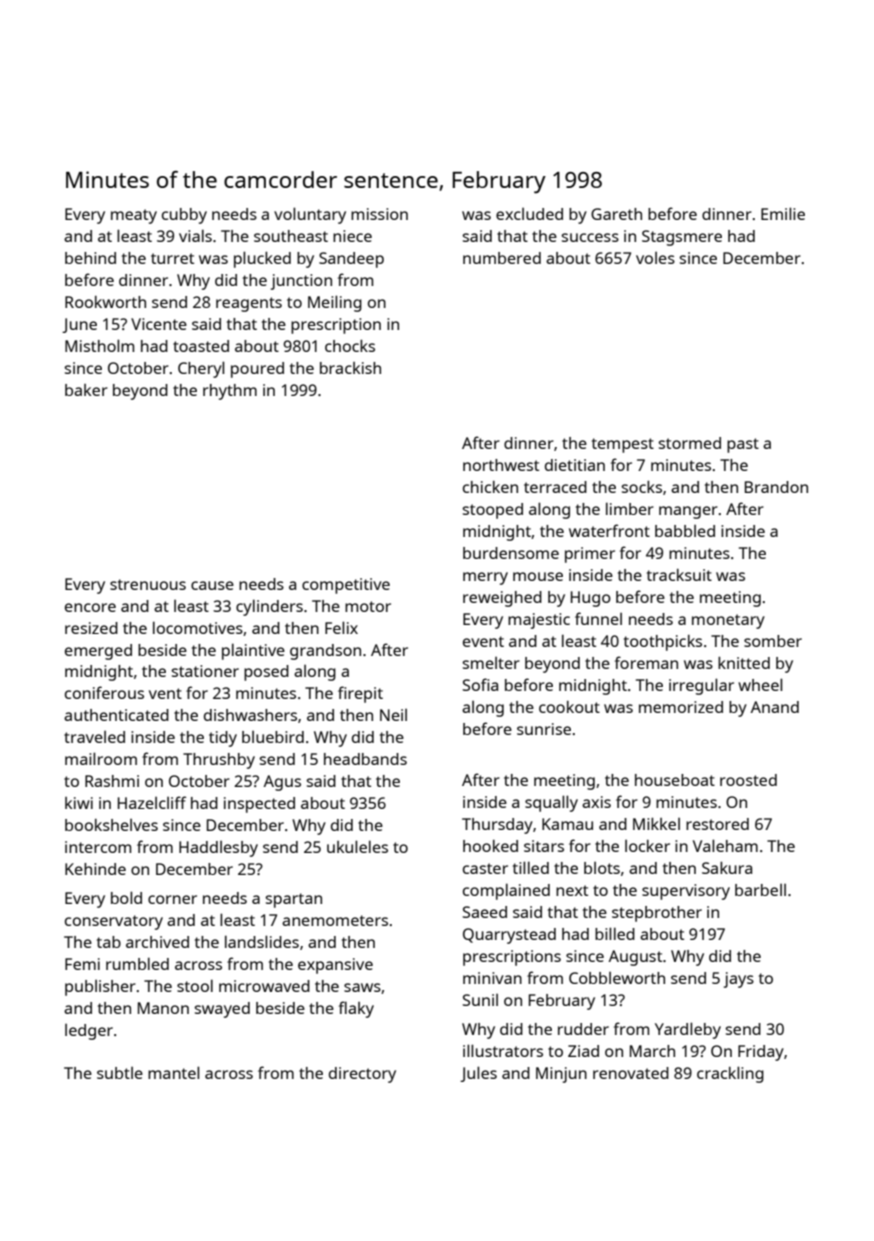  What do you see at coordinates (173, 1072) in the image?
I see `mantel` at bounding box center [173, 1072].
